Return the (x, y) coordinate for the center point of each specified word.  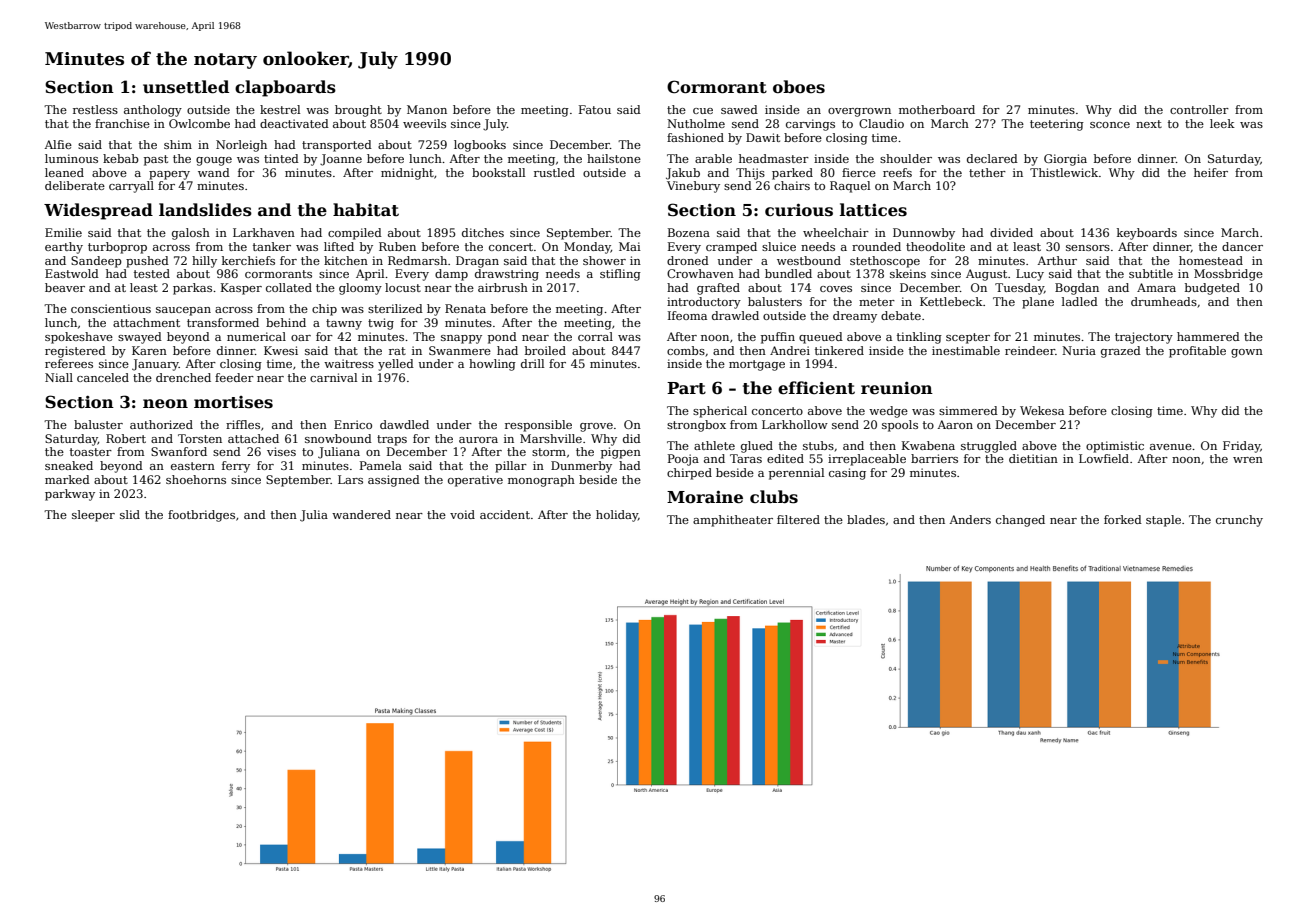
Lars (350, 479)
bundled (788, 273)
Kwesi (281, 350)
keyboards (1147, 234)
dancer (1242, 246)
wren (1248, 460)
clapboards (285, 88)
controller (1199, 109)
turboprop (117, 248)
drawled (735, 315)
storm (549, 452)
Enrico (353, 424)
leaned (64, 172)
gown (1247, 353)
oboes (799, 87)
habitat (366, 210)
